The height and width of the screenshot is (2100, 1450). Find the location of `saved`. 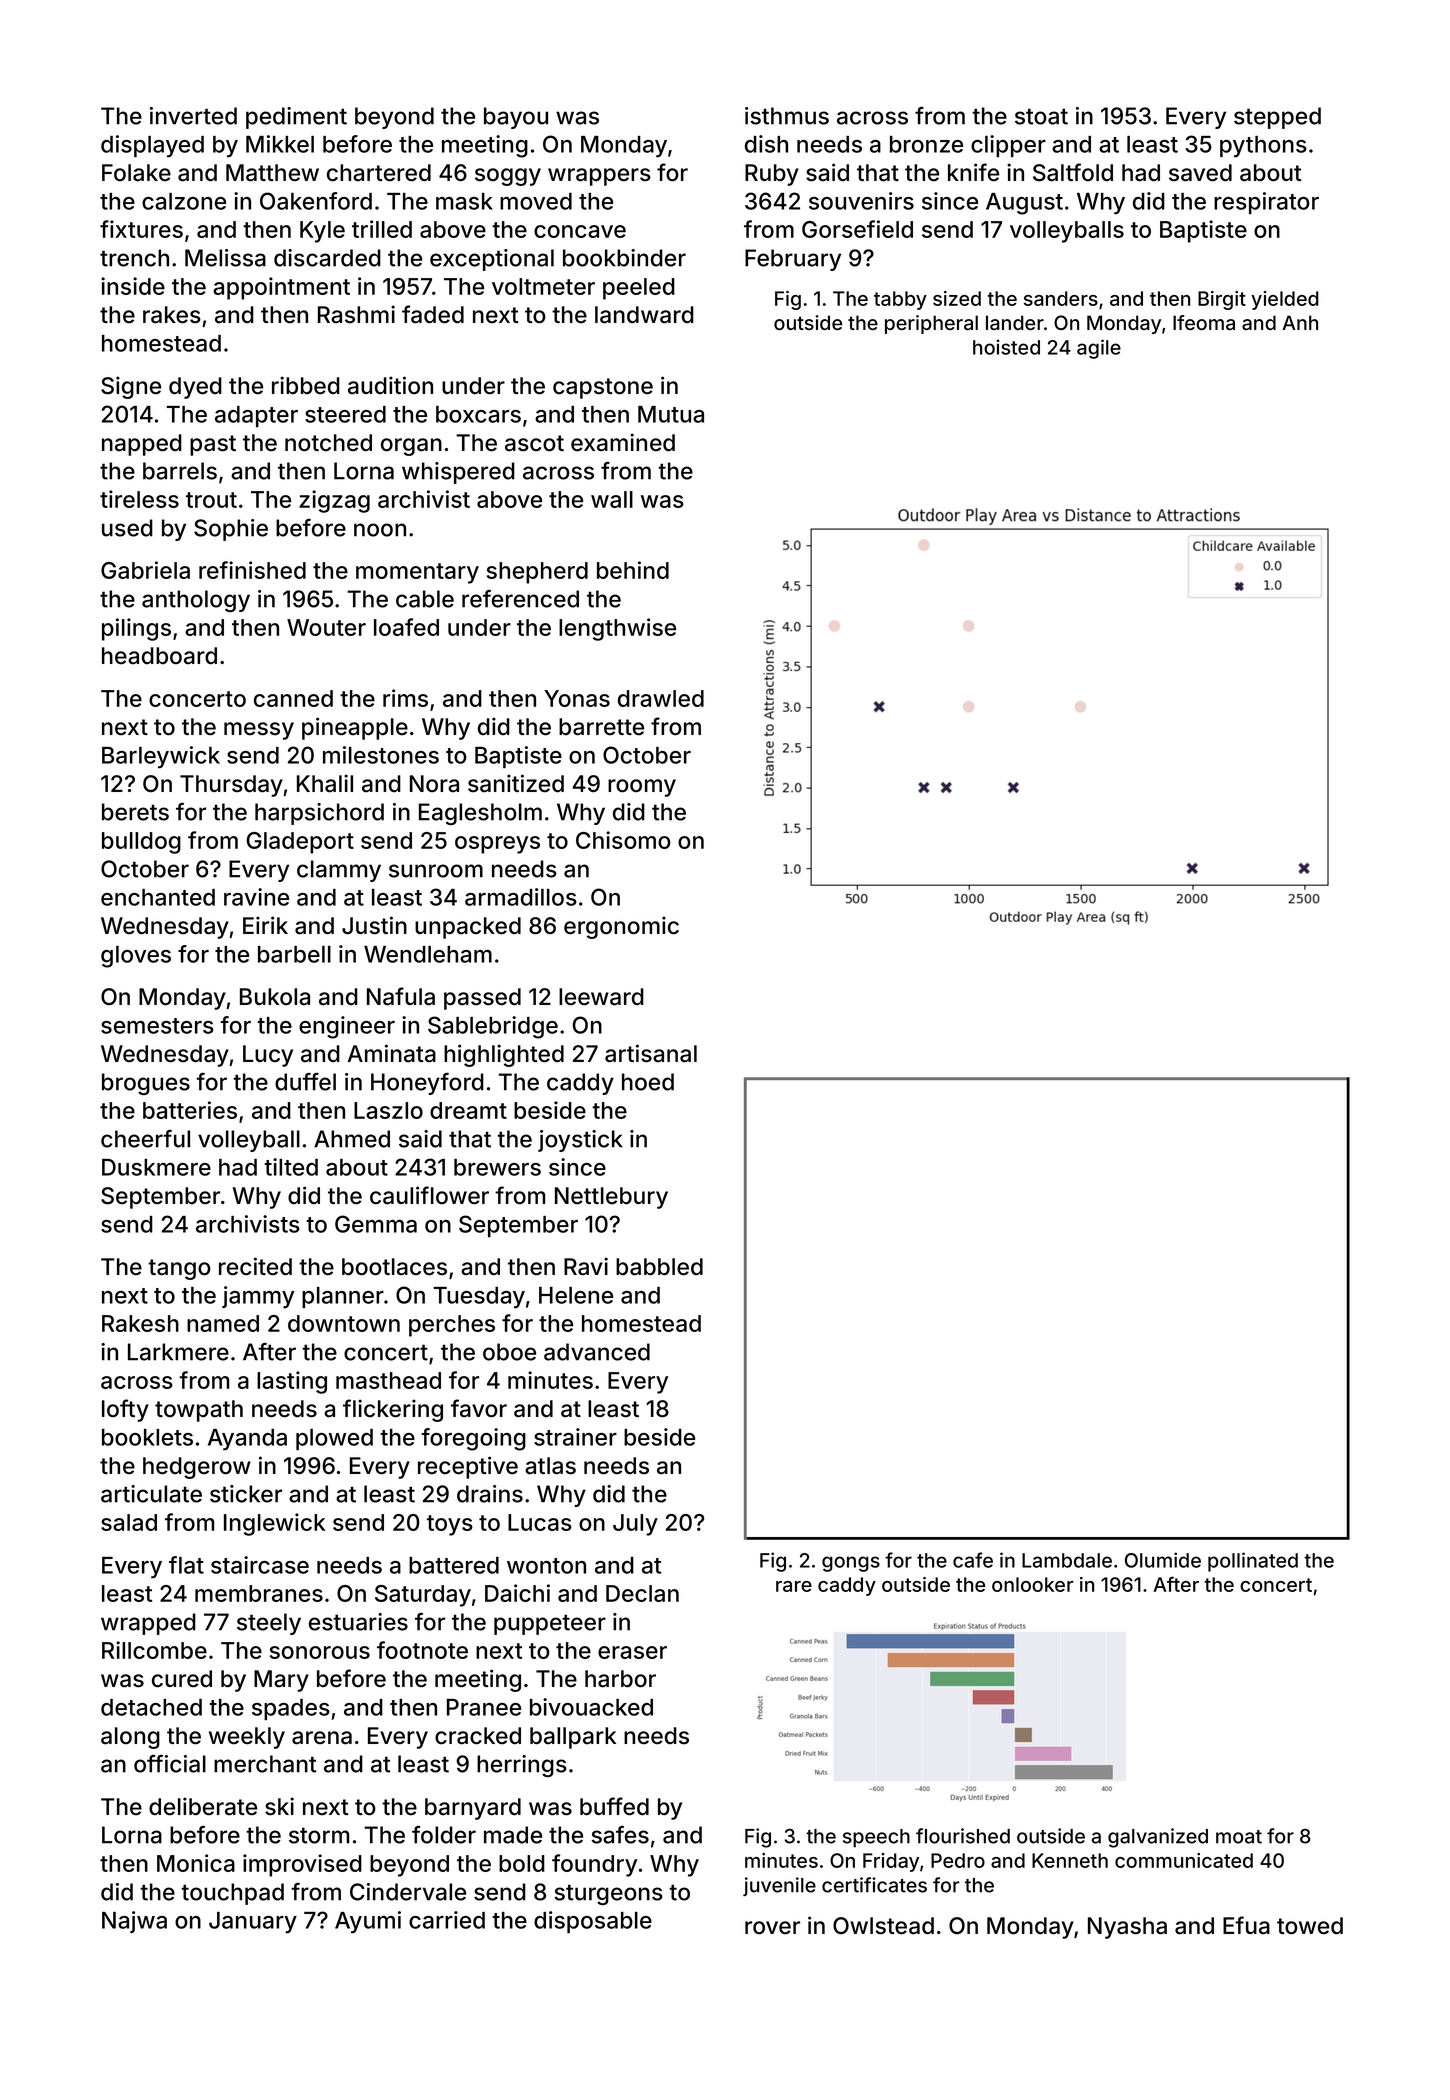

saved is located at coordinates (1200, 173).
